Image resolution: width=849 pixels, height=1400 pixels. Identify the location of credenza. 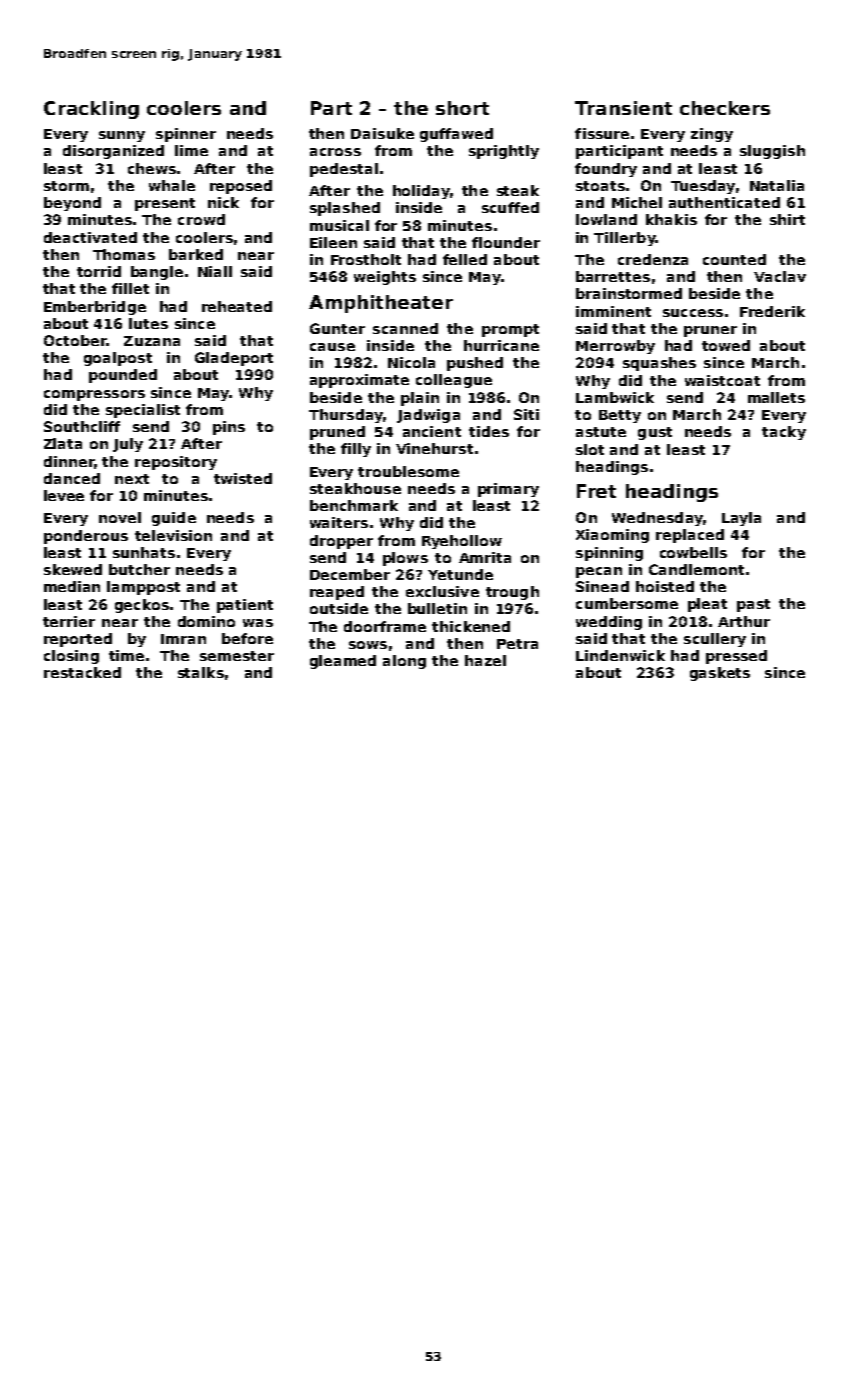
(653, 259).
